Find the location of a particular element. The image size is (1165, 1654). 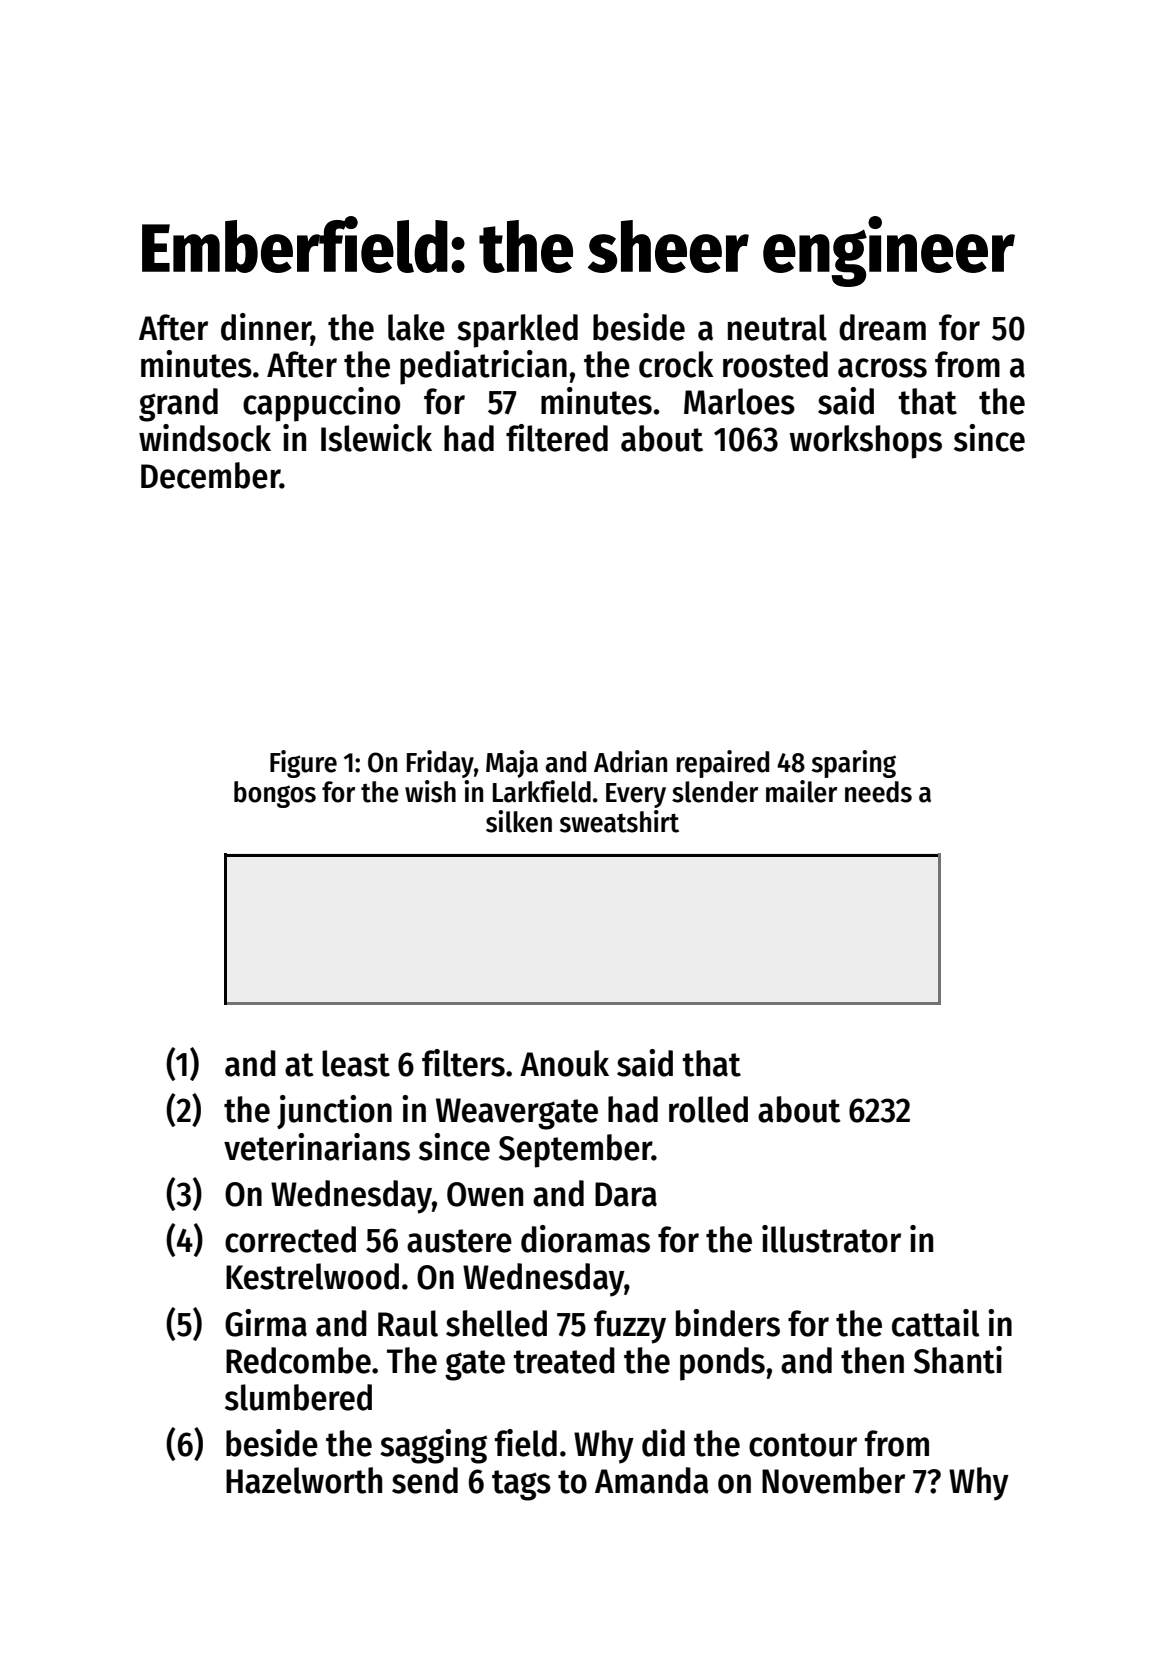

bongos is located at coordinates (275, 794).
